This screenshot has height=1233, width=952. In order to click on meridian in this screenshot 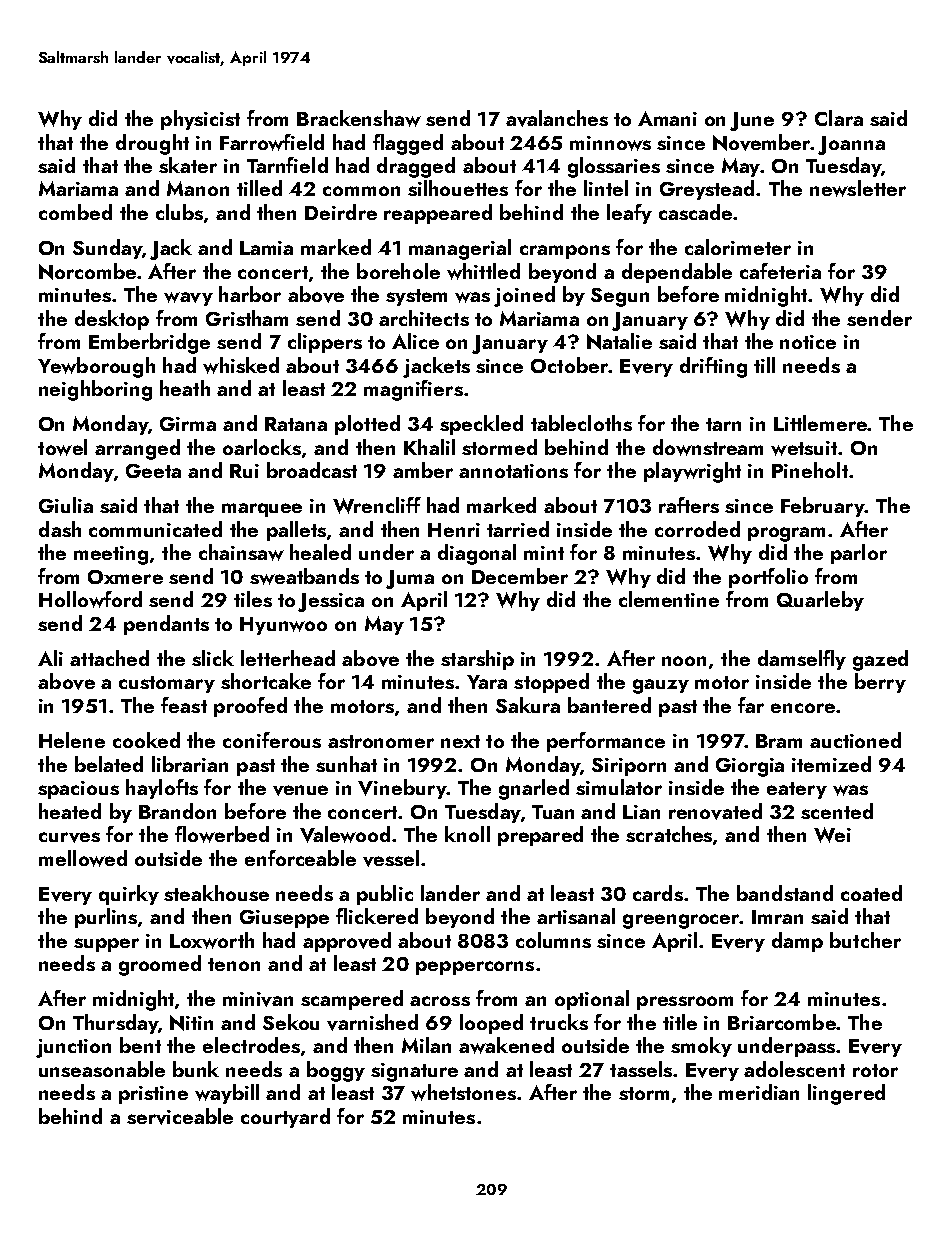, I will do `click(759, 1092)`.
